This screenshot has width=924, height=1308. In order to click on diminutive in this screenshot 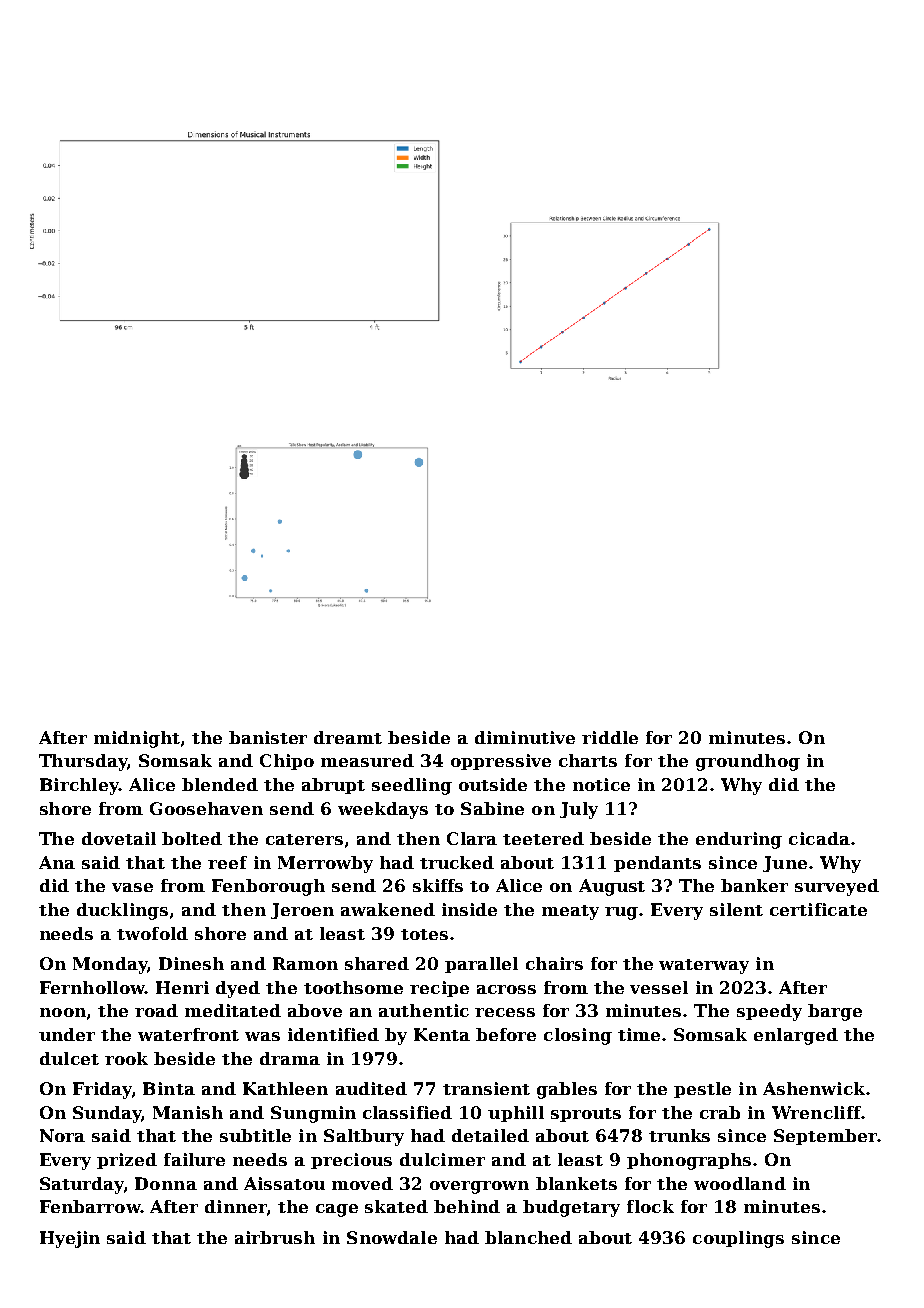, I will do `click(525, 737)`.
